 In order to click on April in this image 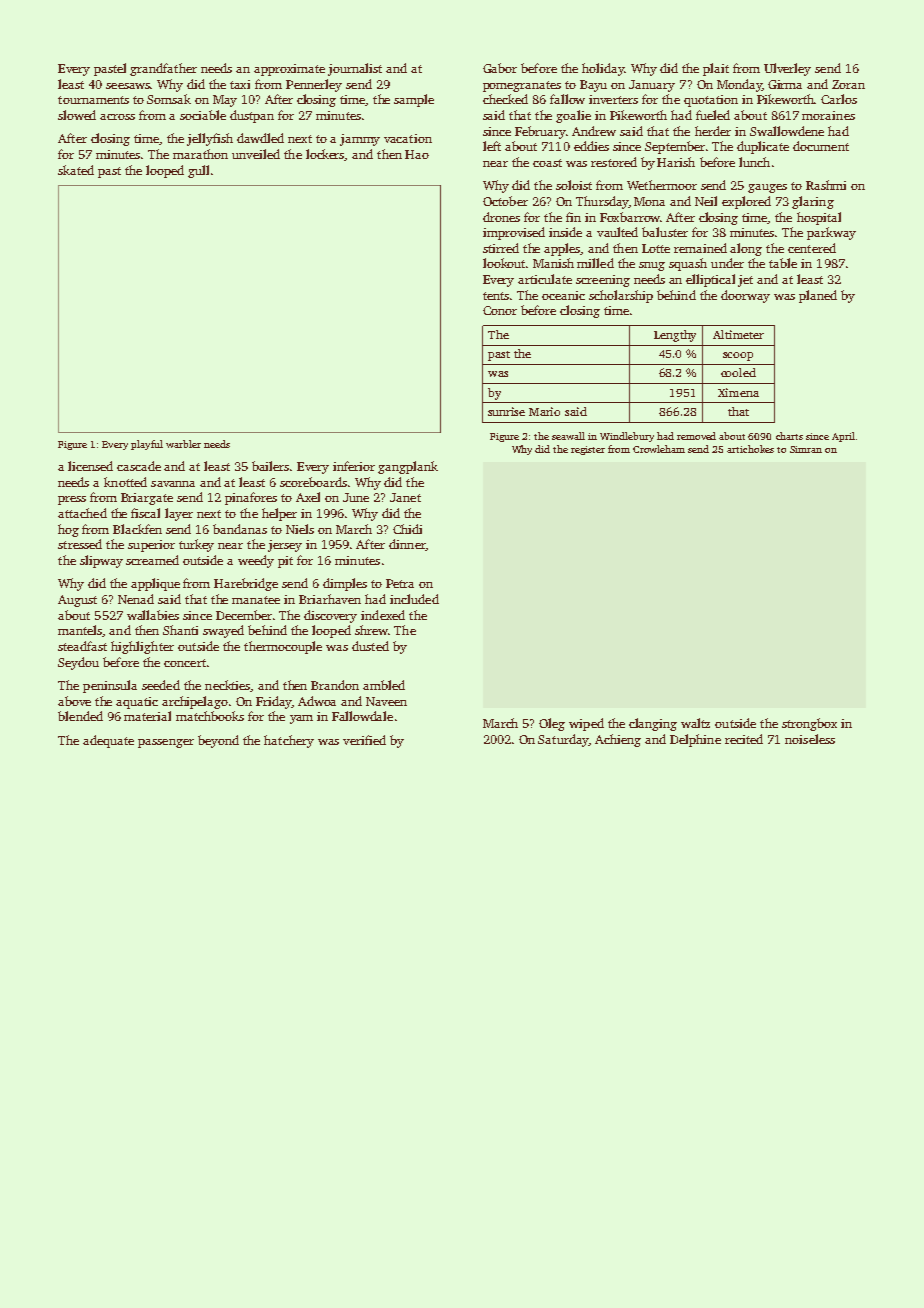, I will do `click(843, 437)`.
